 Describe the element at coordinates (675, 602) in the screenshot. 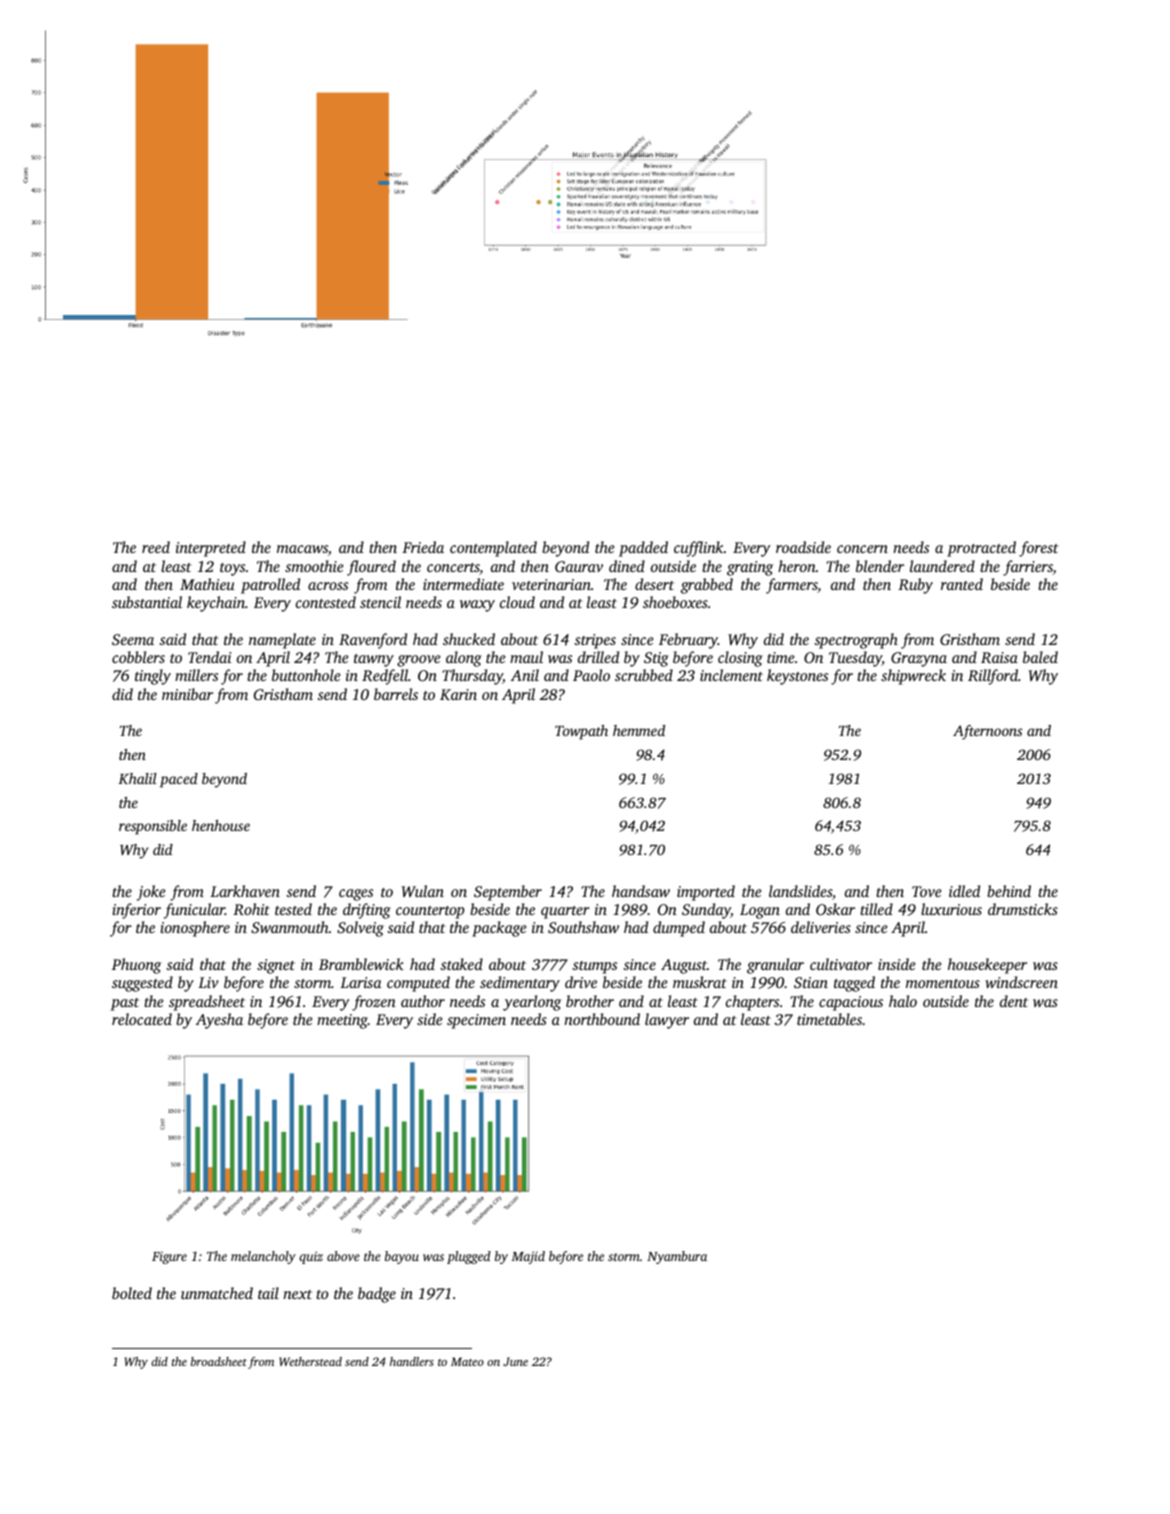

I see `shoeboxes` at that location.
